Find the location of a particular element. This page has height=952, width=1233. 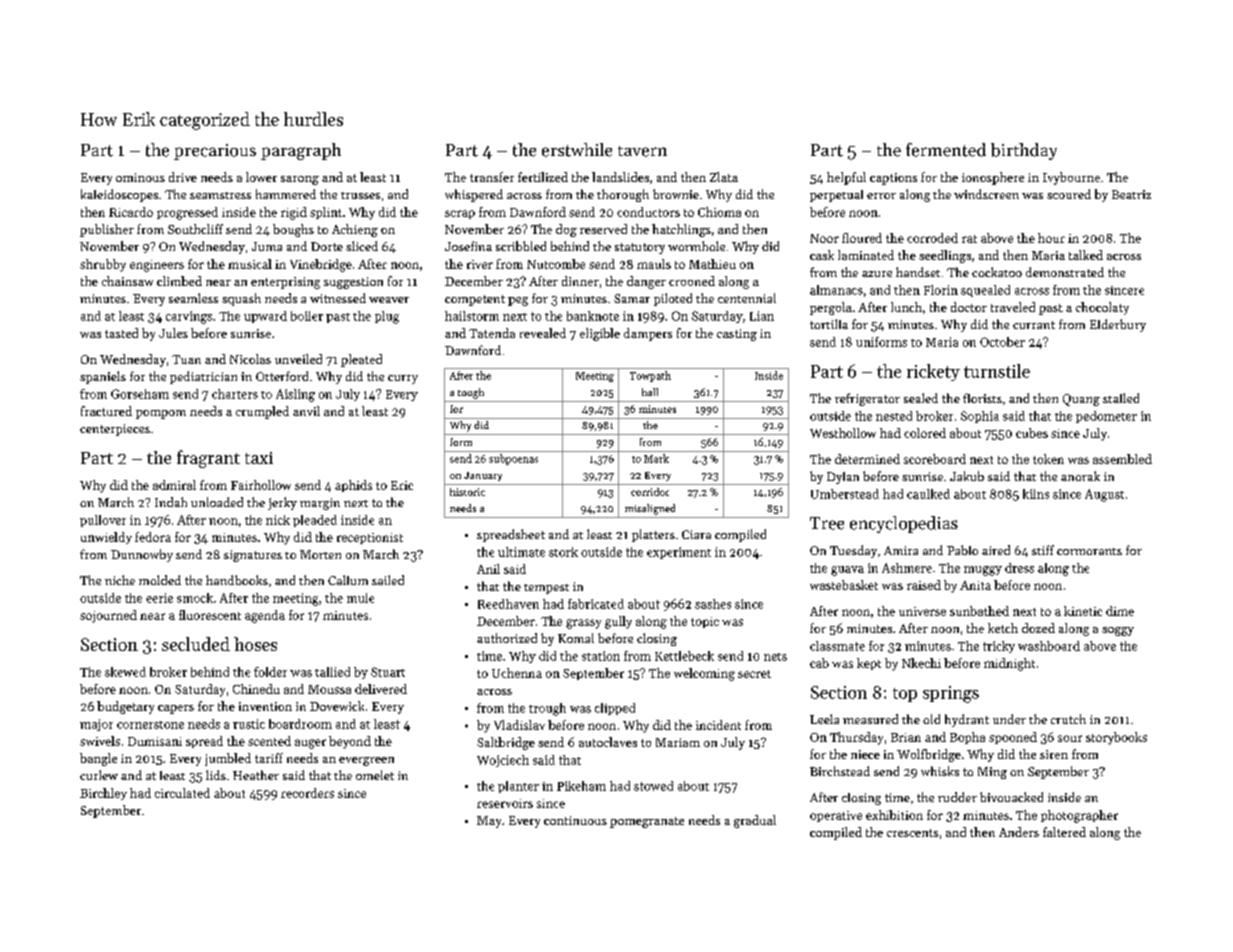

delivered is located at coordinates (381, 689).
